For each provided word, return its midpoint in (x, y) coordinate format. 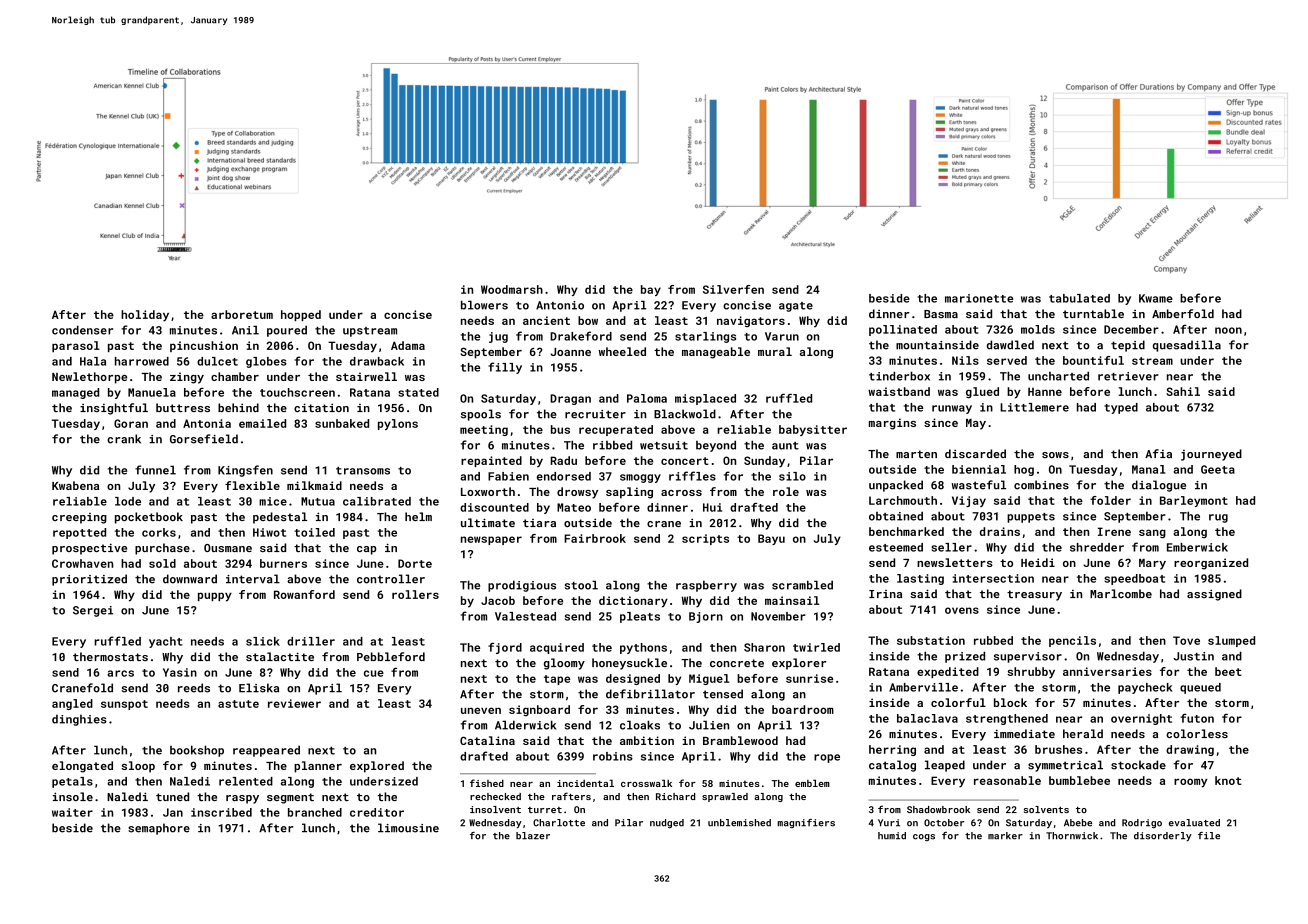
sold (162, 563)
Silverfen (733, 289)
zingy (187, 378)
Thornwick (1072, 836)
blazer (533, 836)
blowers (484, 305)
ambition (647, 740)
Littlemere (1034, 407)
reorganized (1211, 564)
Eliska (259, 688)
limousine (408, 828)
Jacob (498, 600)
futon (1197, 718)
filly (505, 368)
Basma (941, 314)
